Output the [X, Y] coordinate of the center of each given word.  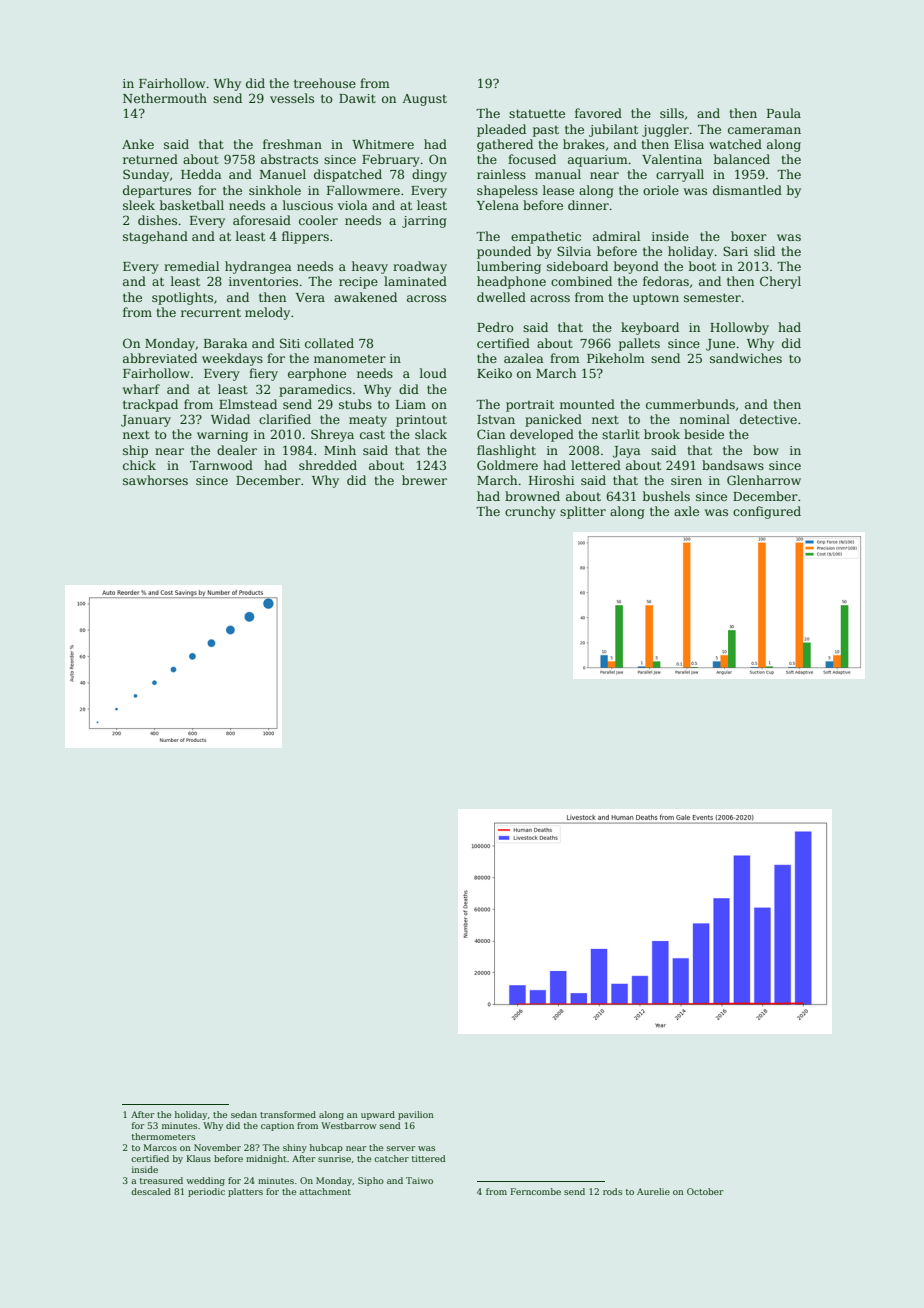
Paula [784, 113]
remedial [191, 266]
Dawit [357, 98]
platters [245, 1192]
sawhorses [155, 480]
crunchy [530, 512]
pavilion [416, 1115]
